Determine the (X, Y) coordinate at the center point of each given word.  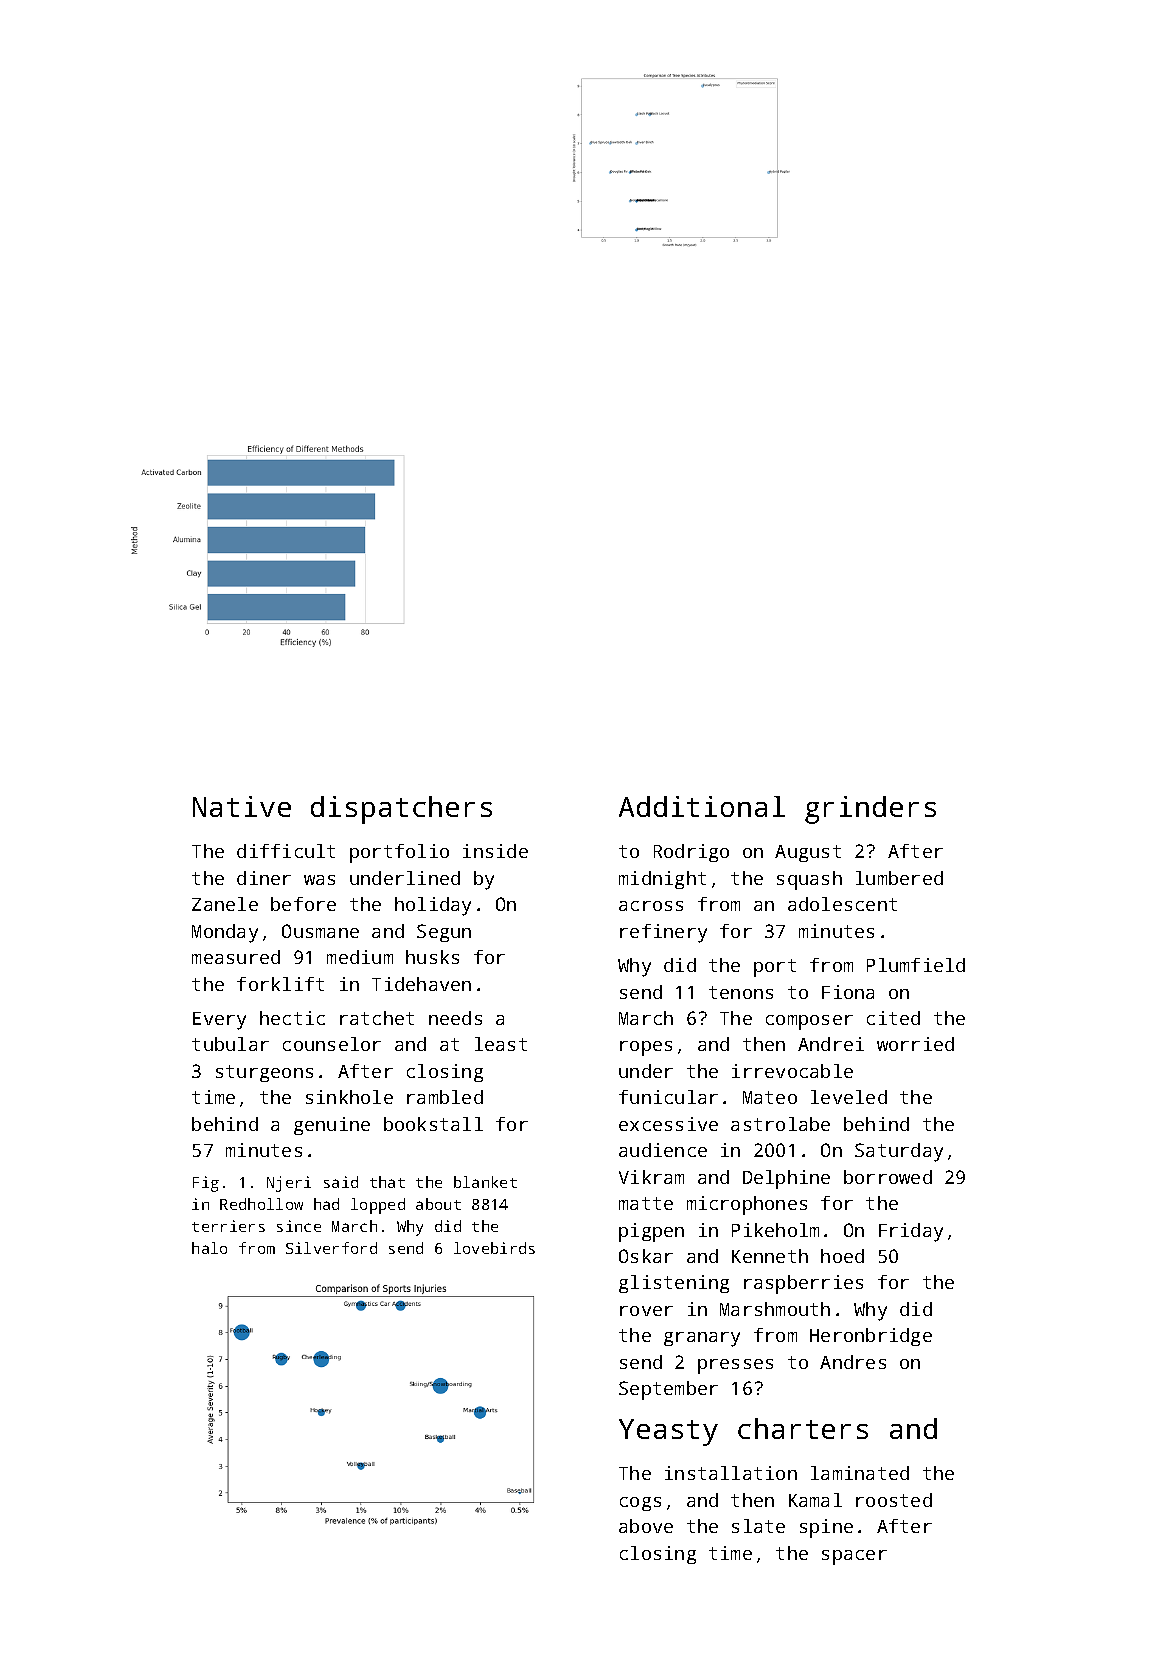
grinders (870, 810)
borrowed (888, 1177)
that (387, 1182)
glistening (674, 1284)
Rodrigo (691, 853)
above (646, 1526)
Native (242, 806)
